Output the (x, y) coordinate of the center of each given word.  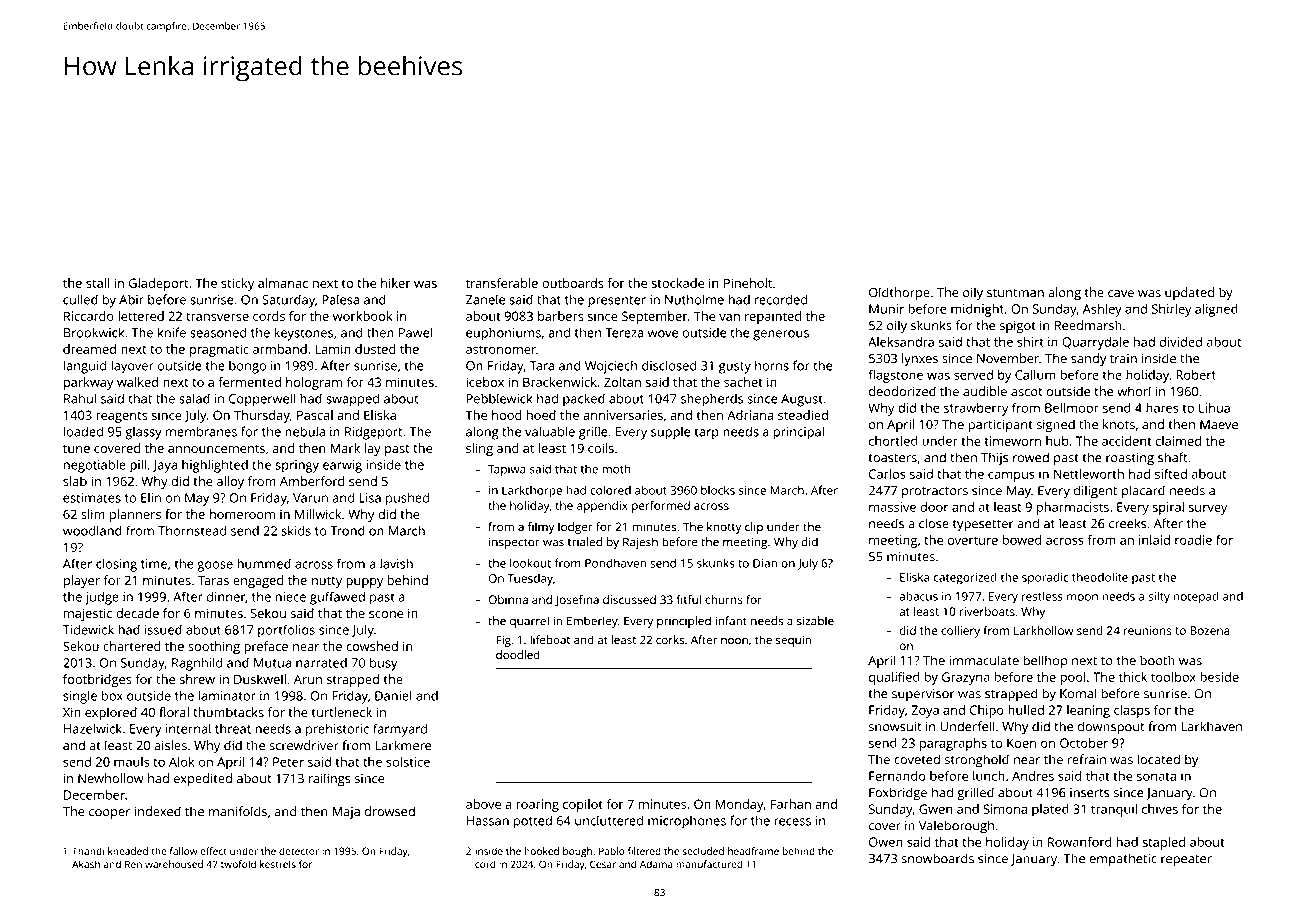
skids (296, 530)
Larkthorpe (532, 491)
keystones (304, 334)
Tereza (624, 333)
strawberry (976, 409)
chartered (132, 646)
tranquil (1114, 810)
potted (533, 822)
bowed (1022, 540)
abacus (918, 596)
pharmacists (1073, 508)
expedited (203, 779)
